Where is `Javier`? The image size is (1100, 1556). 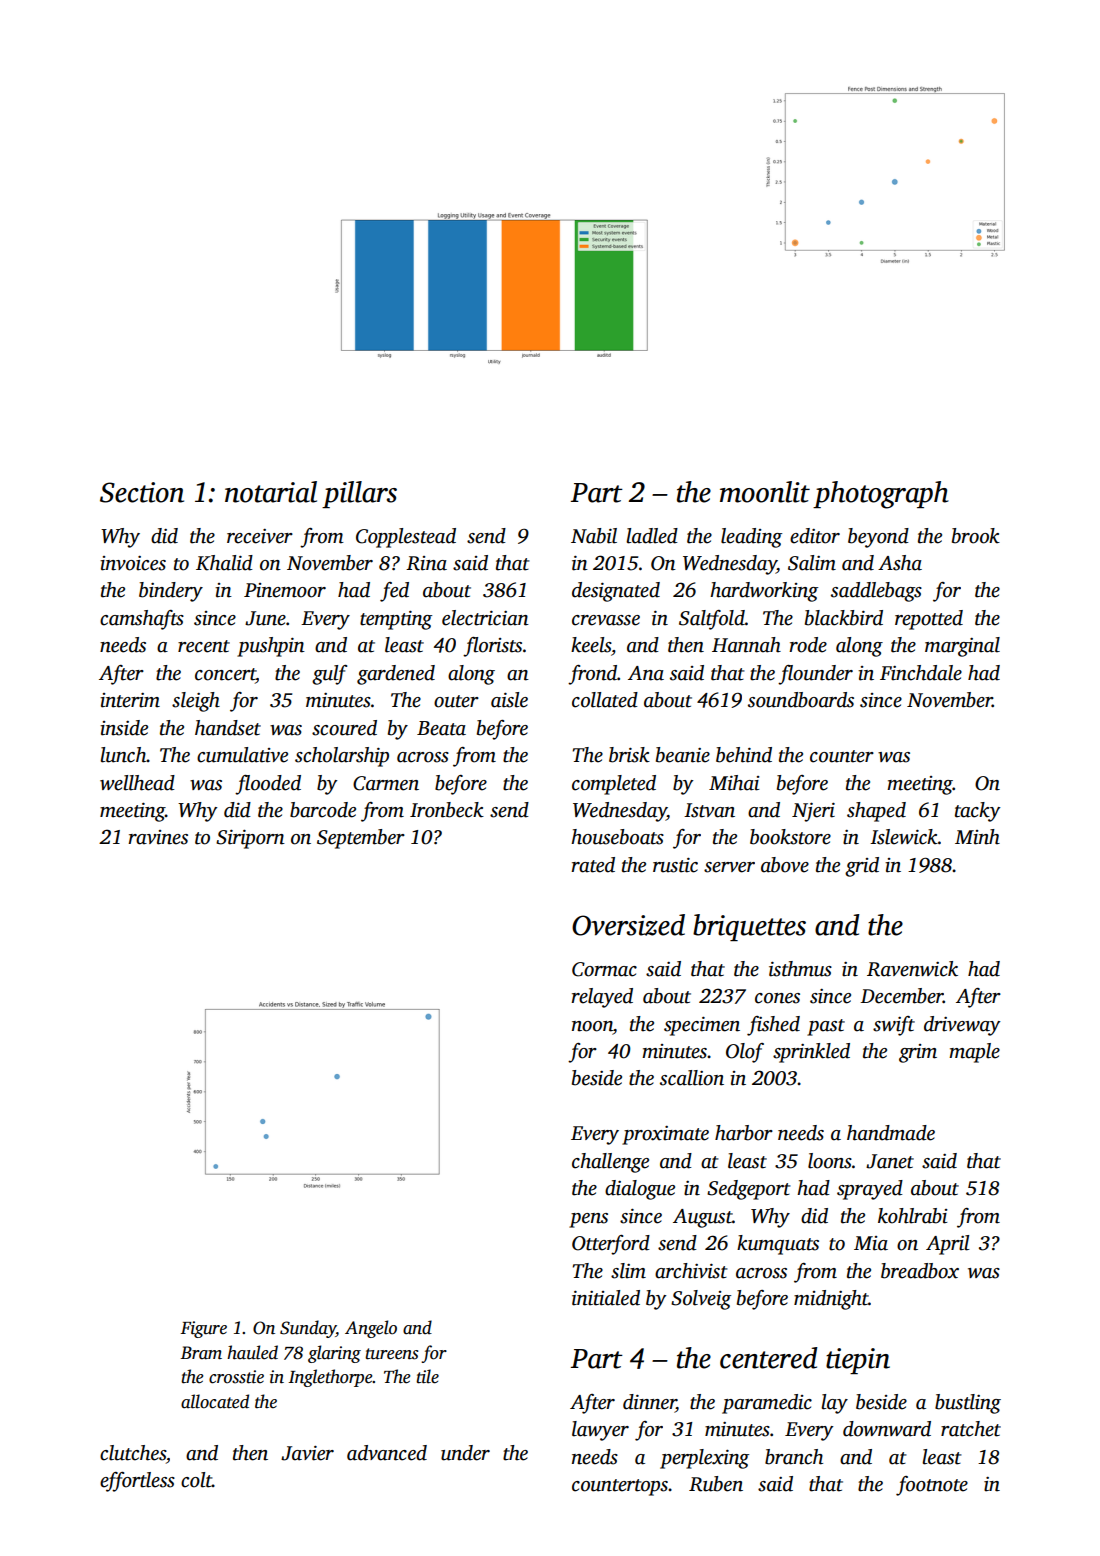
Javier is located at coordinates (307, 1453).
